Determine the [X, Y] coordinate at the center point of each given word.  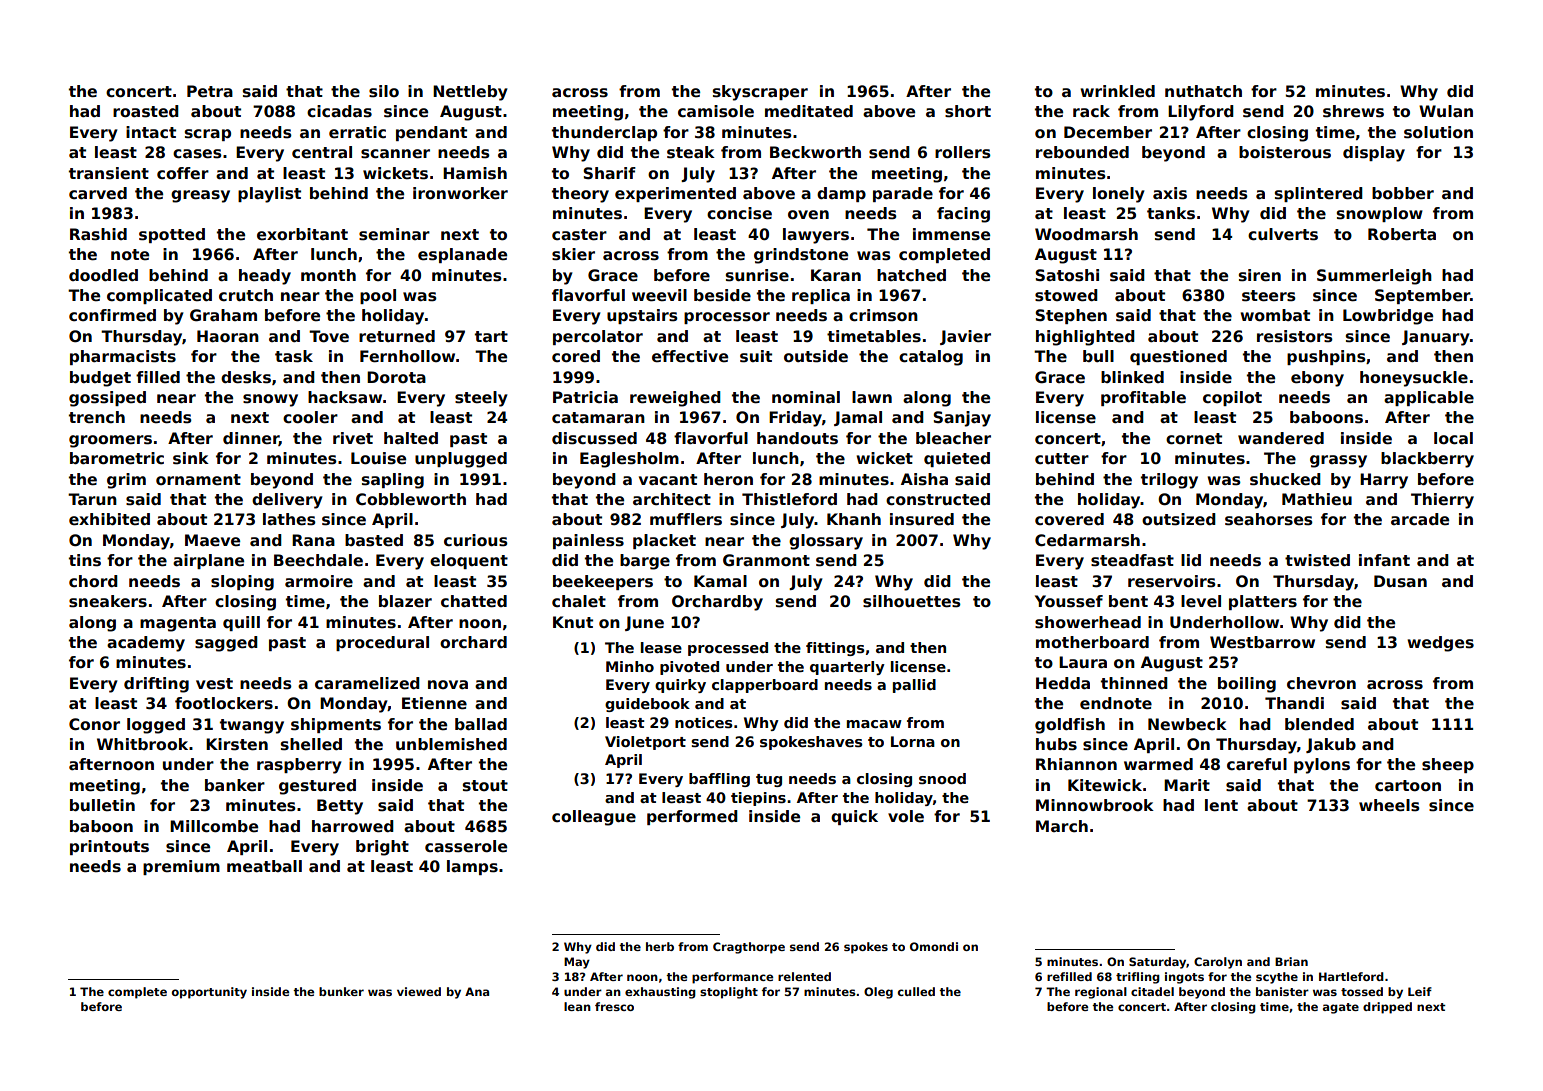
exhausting [660, 993]
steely [481, 399]
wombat [1275, 315]
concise [739, 213]
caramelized [367, 683]
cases [197, 154]
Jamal [858, 418]
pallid [914, 686]
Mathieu [1317, 499]
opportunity [209, 993]
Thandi [1294, 703]
